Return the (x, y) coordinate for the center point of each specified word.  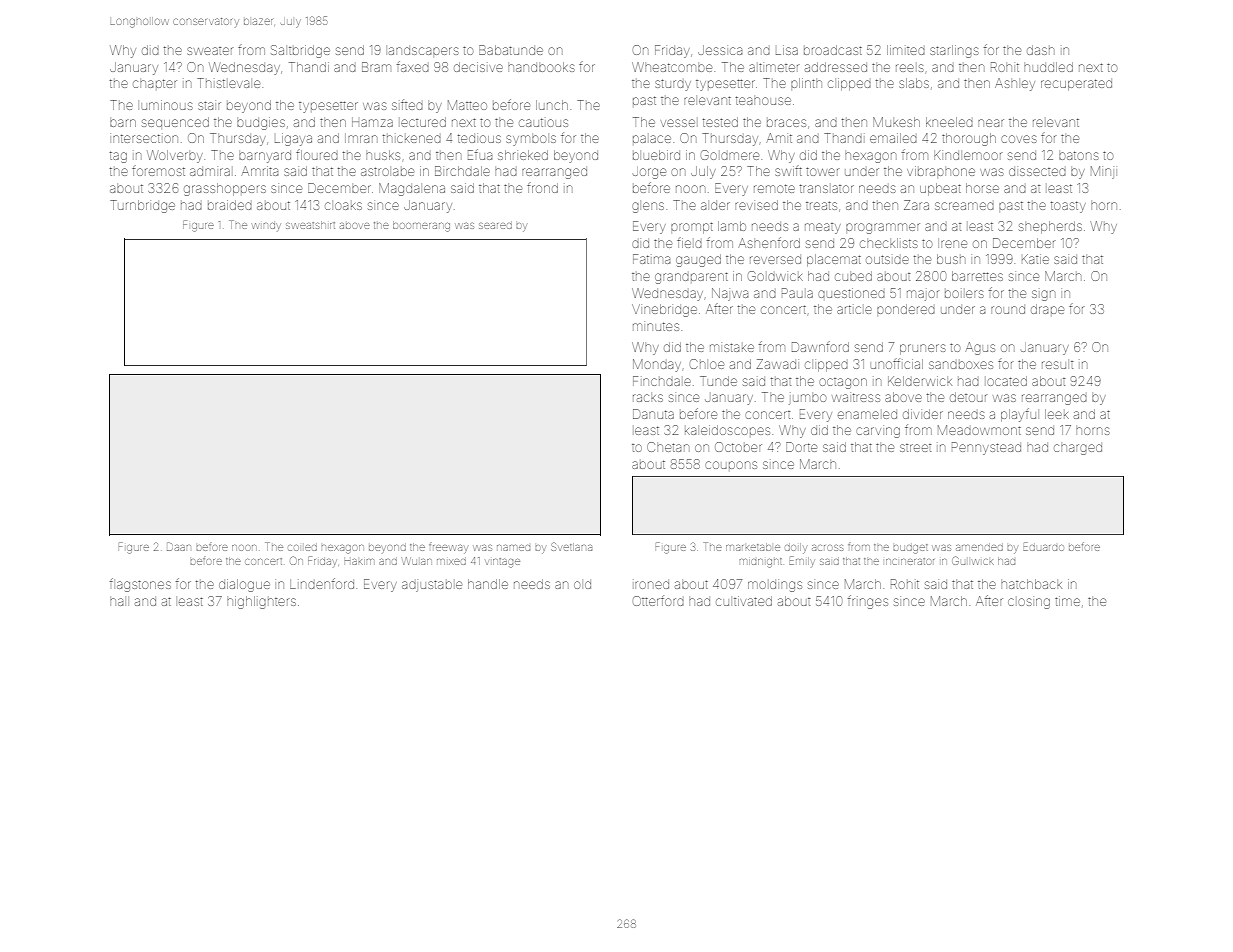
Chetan (668, 447)
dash (1040, 50)
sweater (210, 51)
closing (1029, 603)
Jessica (720, 50)
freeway (448, 548)
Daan (179, 547)
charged (1078, 449)
